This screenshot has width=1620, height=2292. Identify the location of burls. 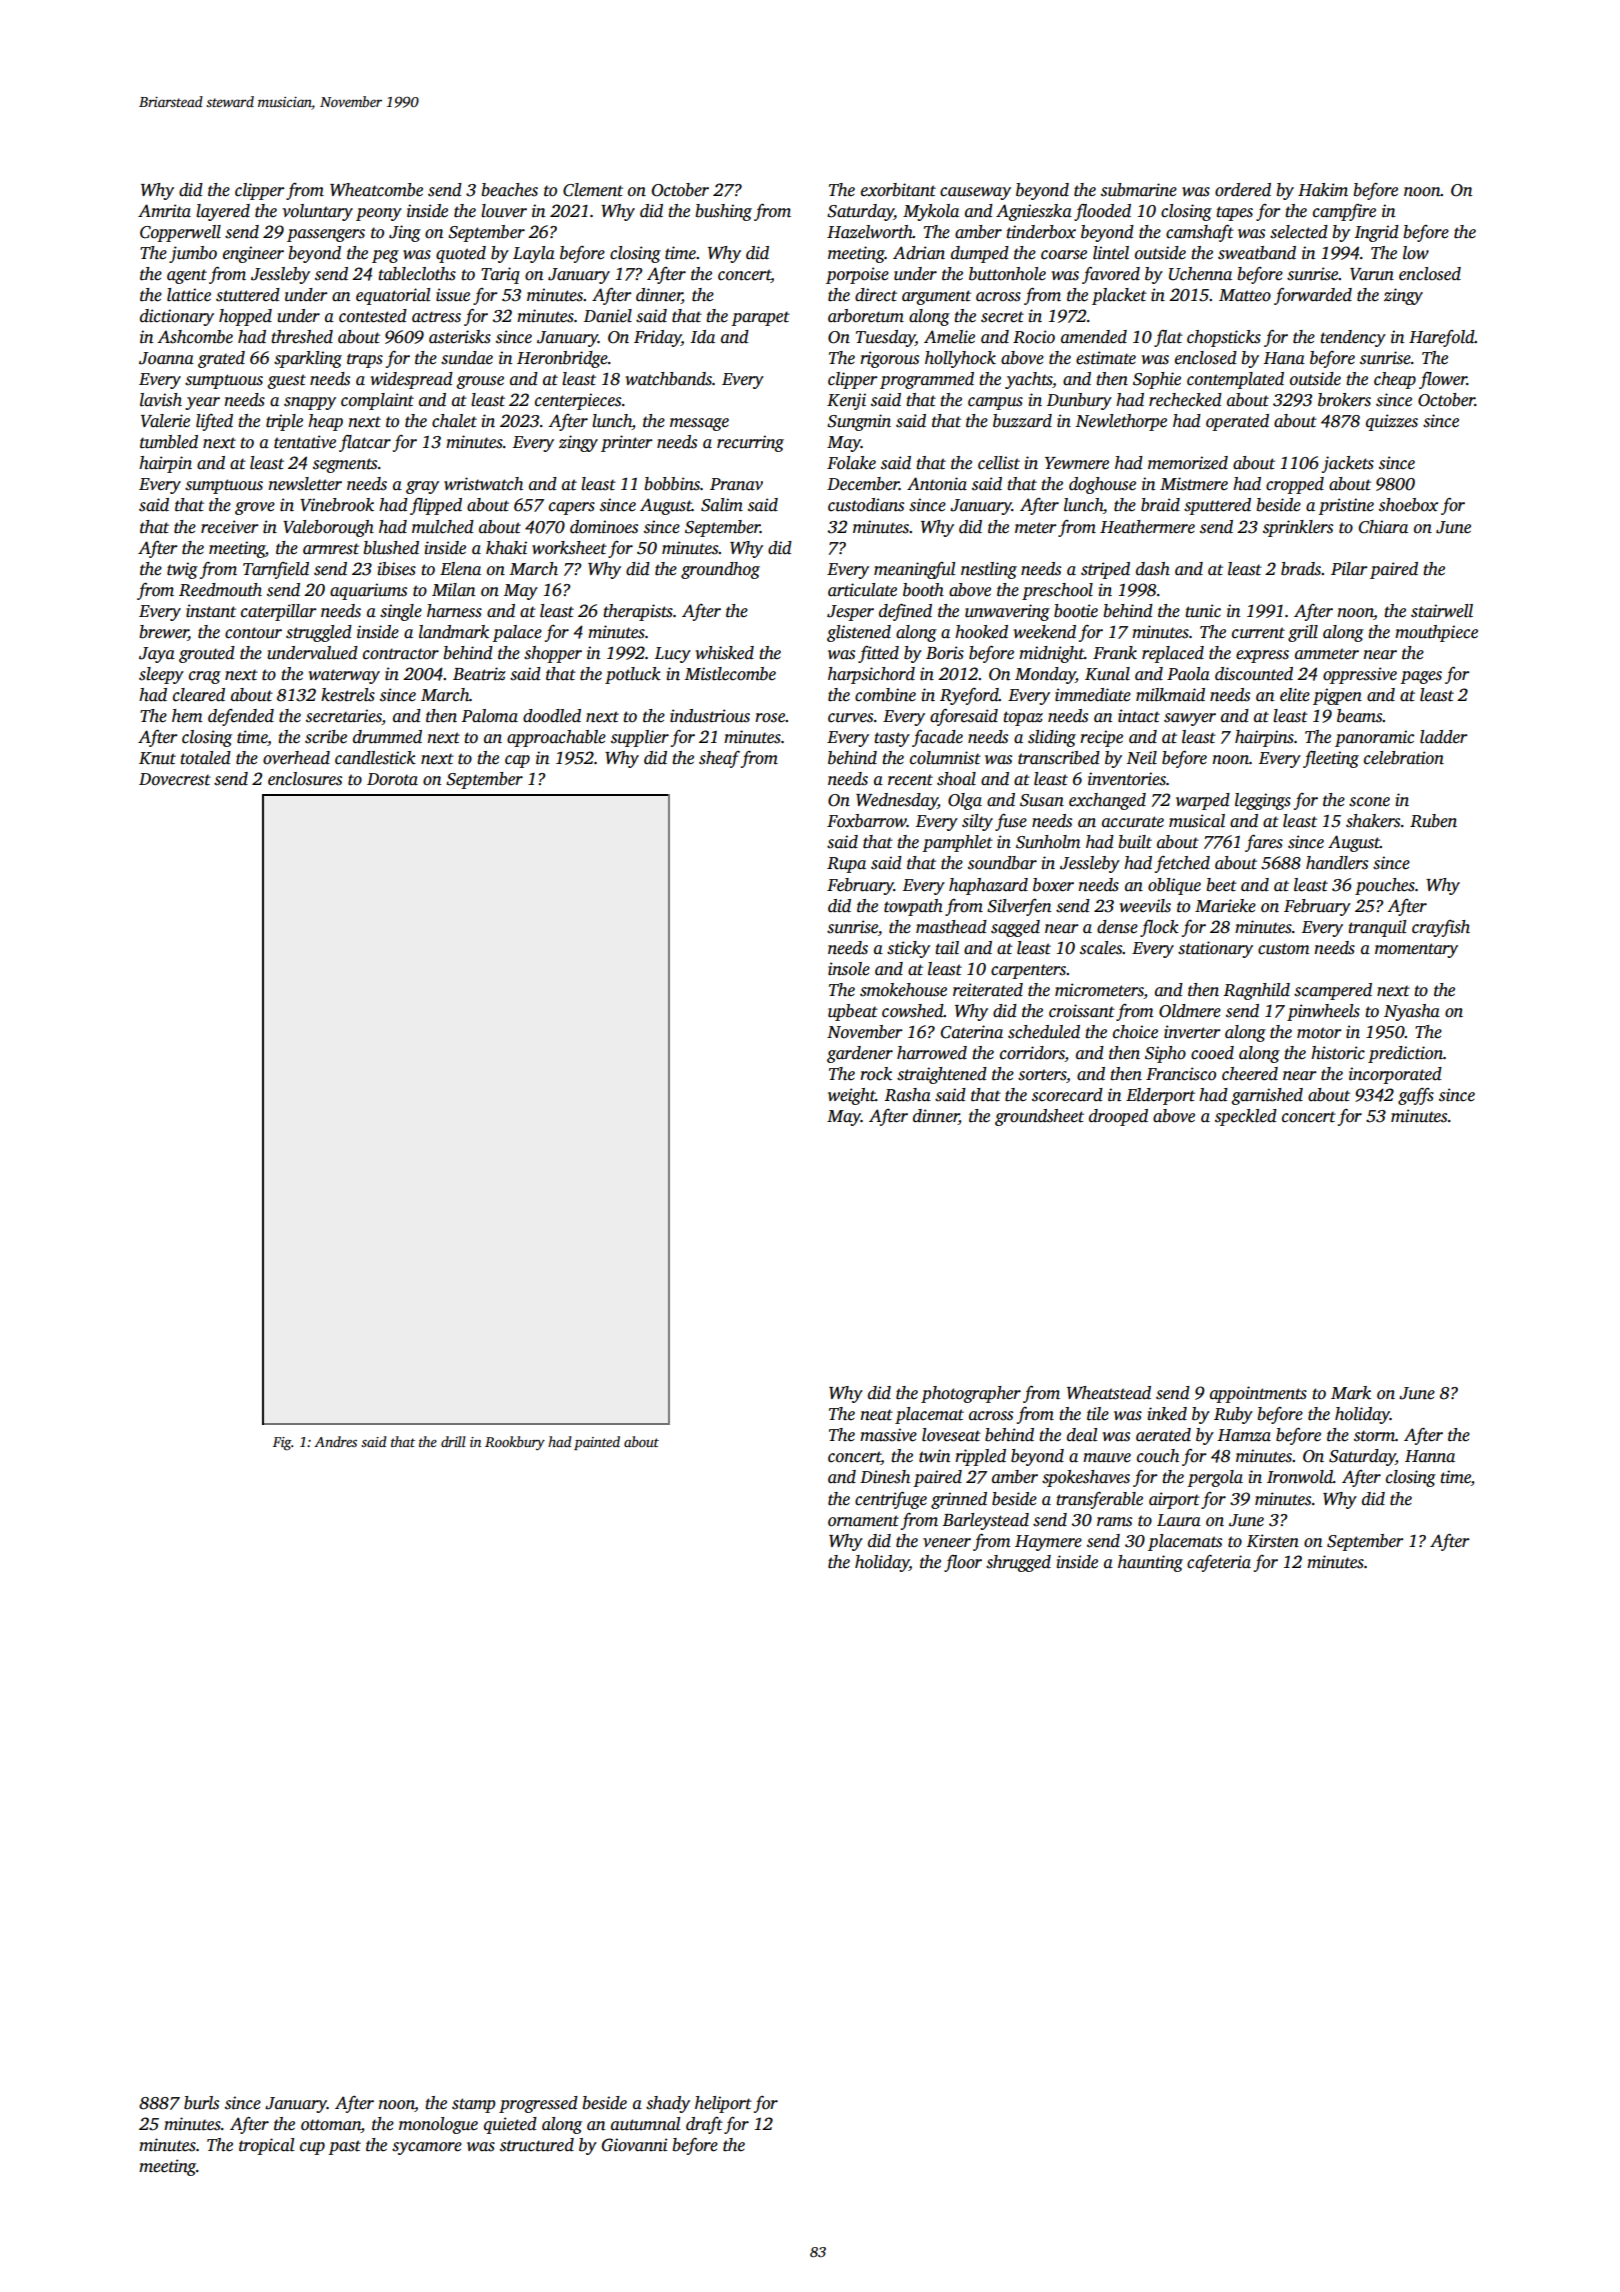
(201, 2103).
